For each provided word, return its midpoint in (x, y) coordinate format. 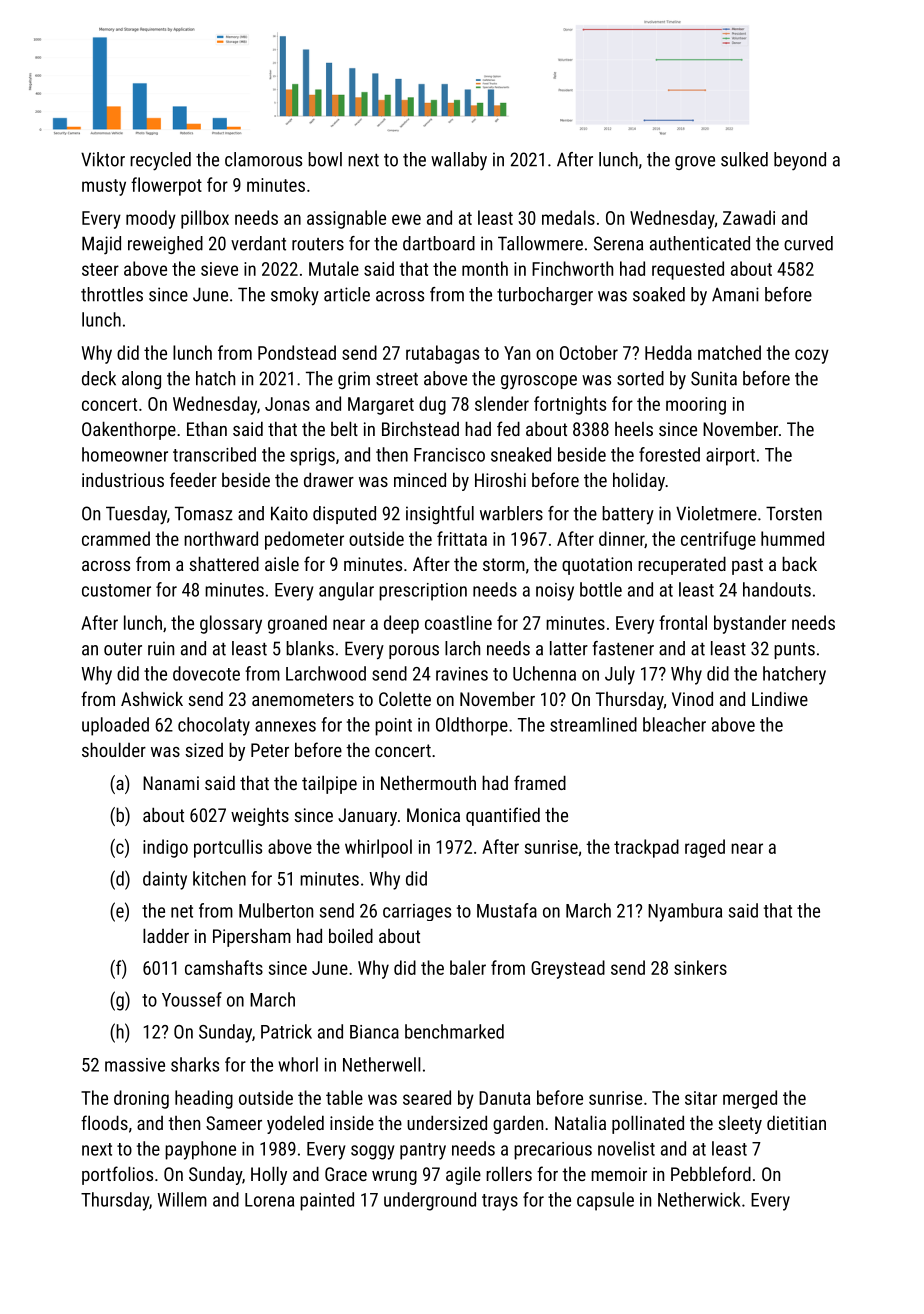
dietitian (796, 1122)
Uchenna (544, 673)
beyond (800, 161)
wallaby (459, 161)
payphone (200, 1150)
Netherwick (699, 1199)
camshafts (224, 967)
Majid (101, 245)
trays (500, 1202)
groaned (297, 624)
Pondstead (297, 352)
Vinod (692, 698)
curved (808, 243)
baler (468, 967)
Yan (517, 353)
